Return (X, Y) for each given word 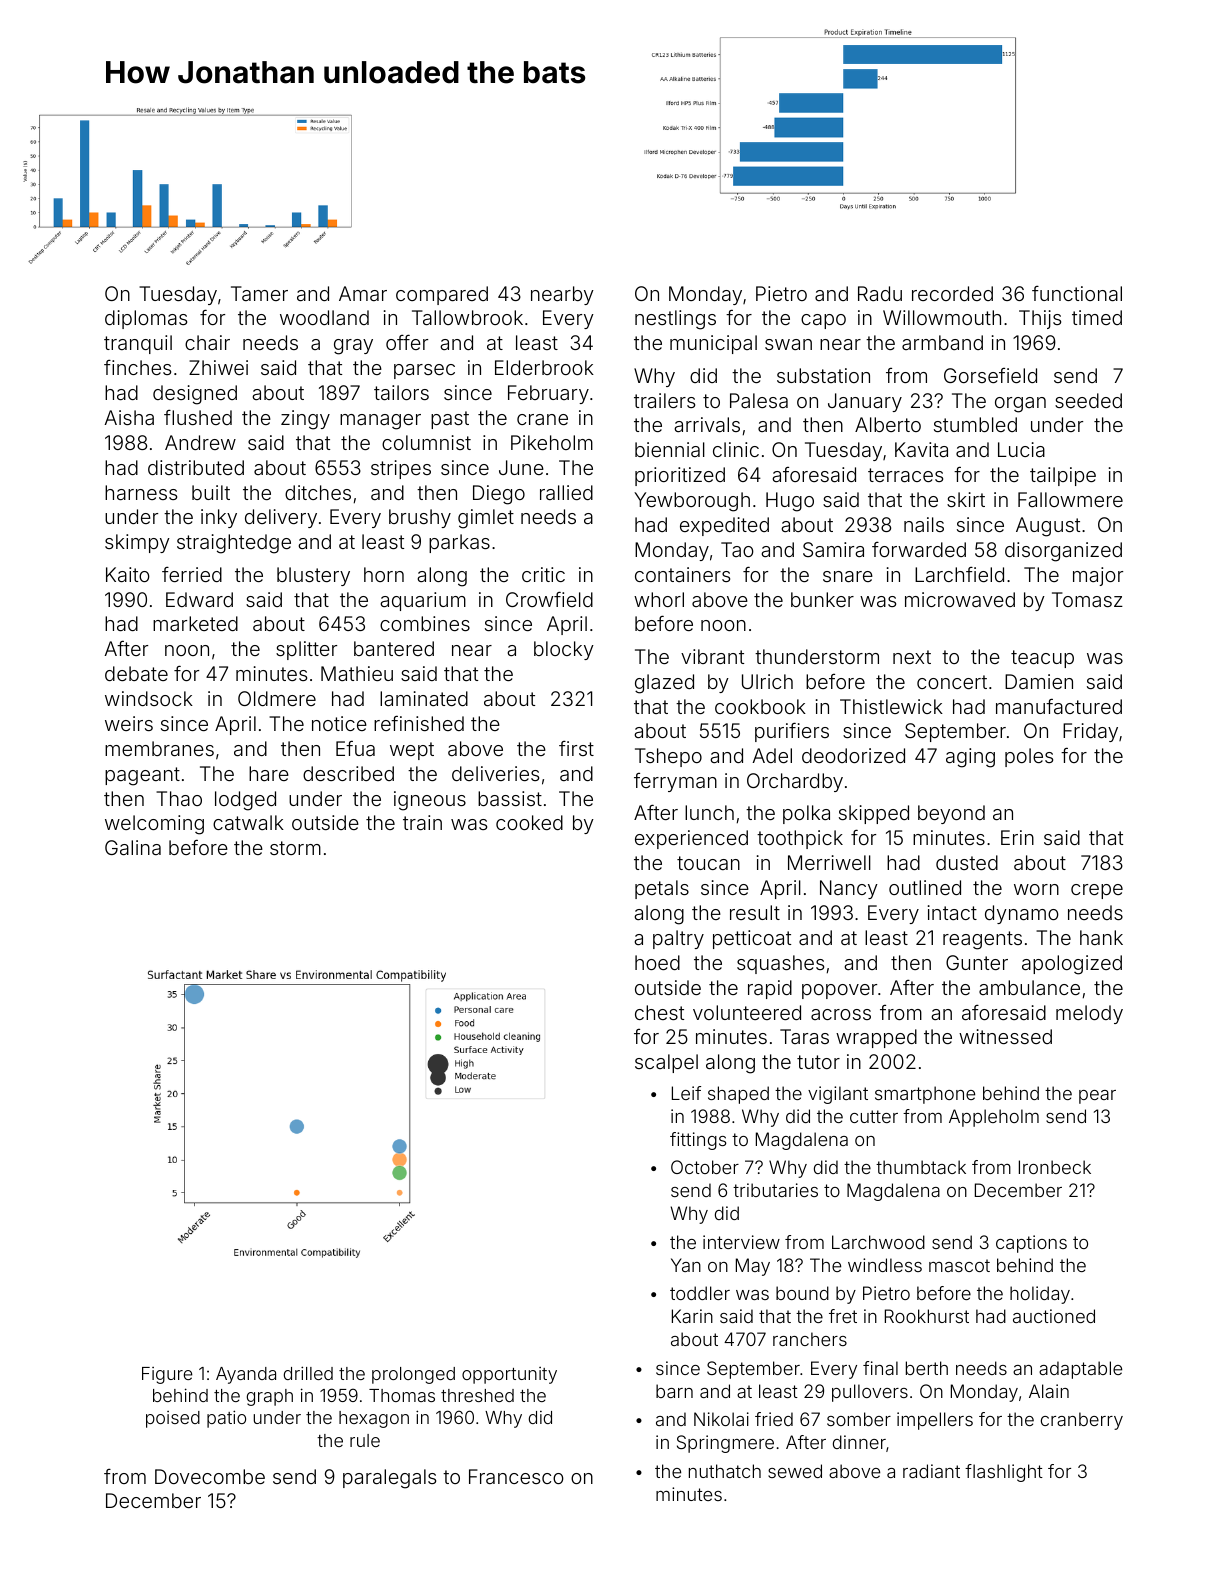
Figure (167, 1375)
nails (924, 524)
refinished (419, 723)
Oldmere (277, 698)
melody (1089, 1014)
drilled (308, 1373)
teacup (1042, 659)
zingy (305, 420)
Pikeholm (552, 442)
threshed (477, 1395)
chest (659, 1012)
